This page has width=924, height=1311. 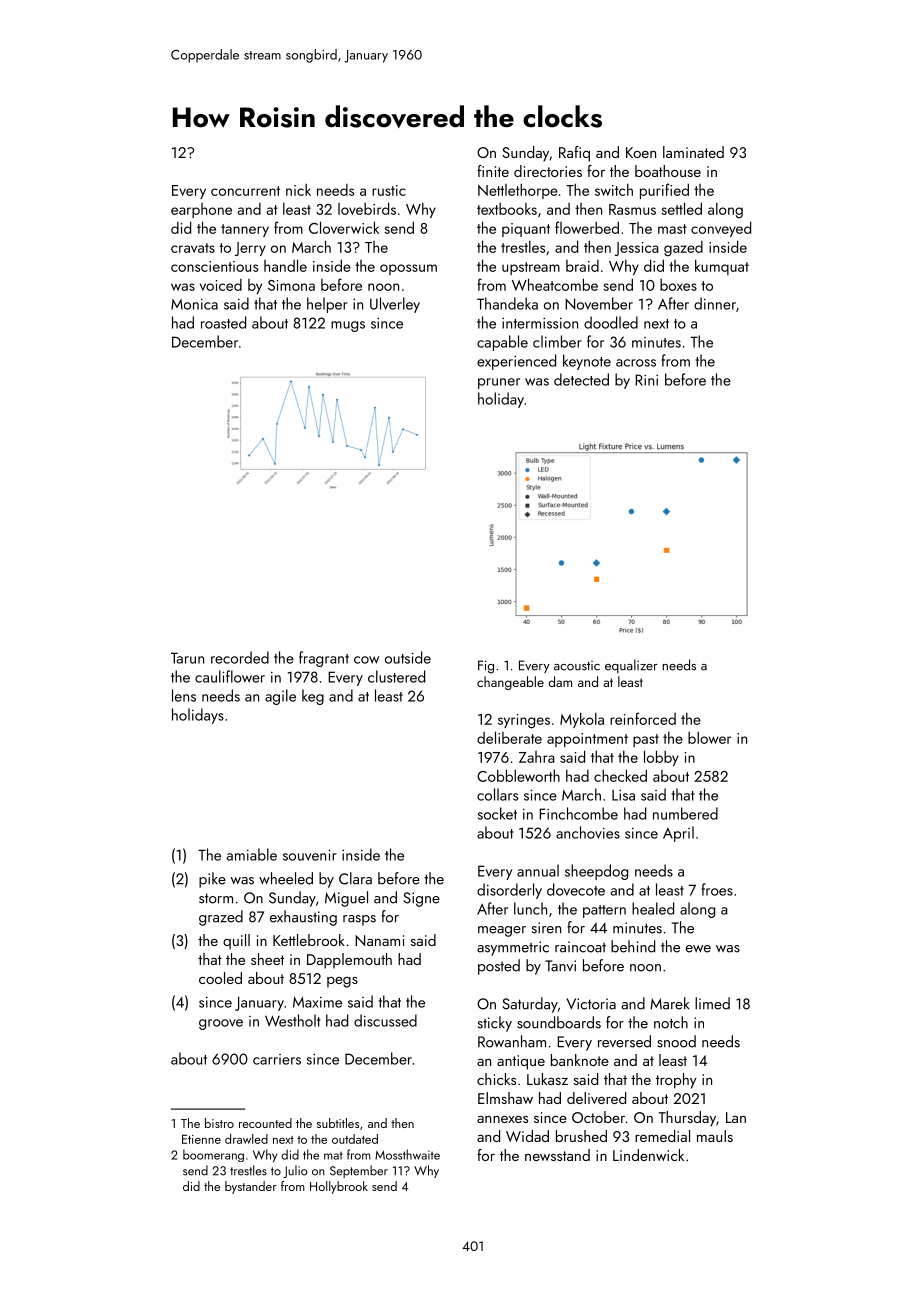 What do you see at coordinates (348, 326) in the page?
I see `mugs` at bounding box center [348, 326].
